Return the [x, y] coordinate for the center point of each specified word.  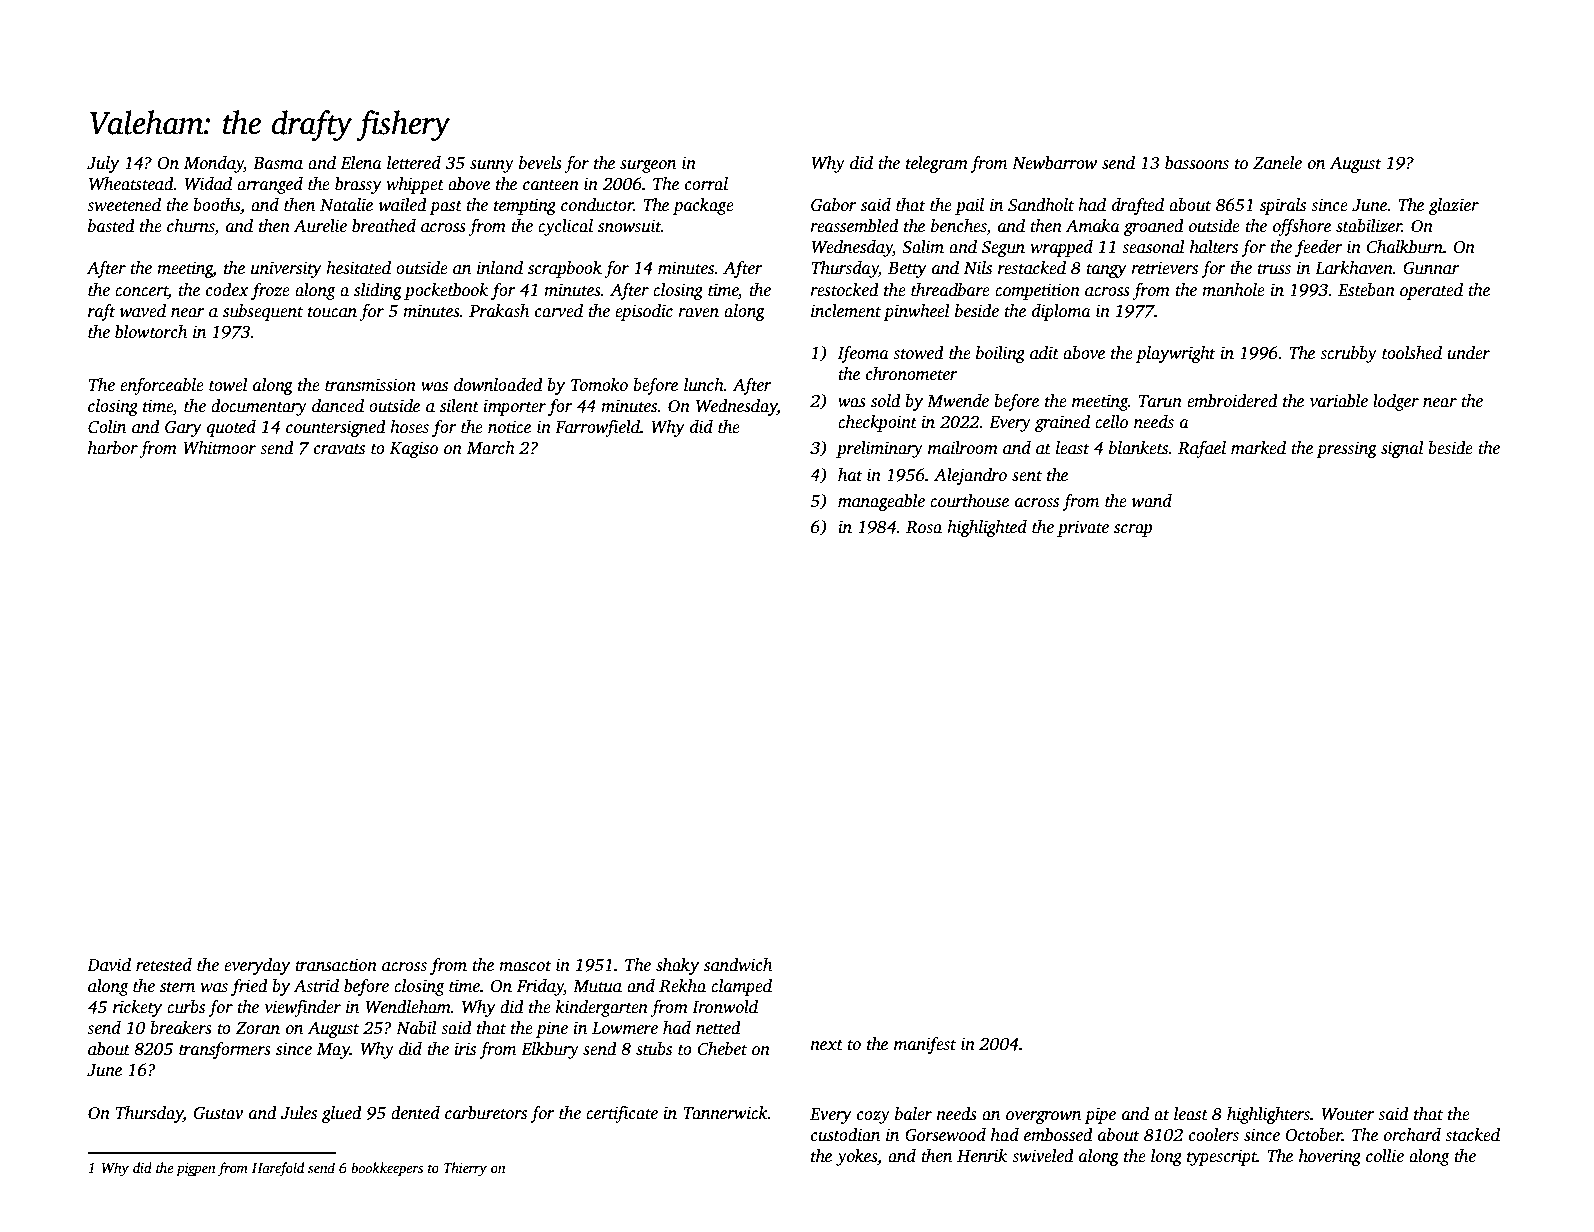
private [1083, 528]
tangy [1106, 270]
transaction [336, 965]
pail [969, 206]
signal [1402, 449]
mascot [525, 966]
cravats [339, 449]
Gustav [219, 1113]
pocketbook [446, 291]
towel [228, 385]
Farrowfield [597, 428]
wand [1152, 501]
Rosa [924, 527]
